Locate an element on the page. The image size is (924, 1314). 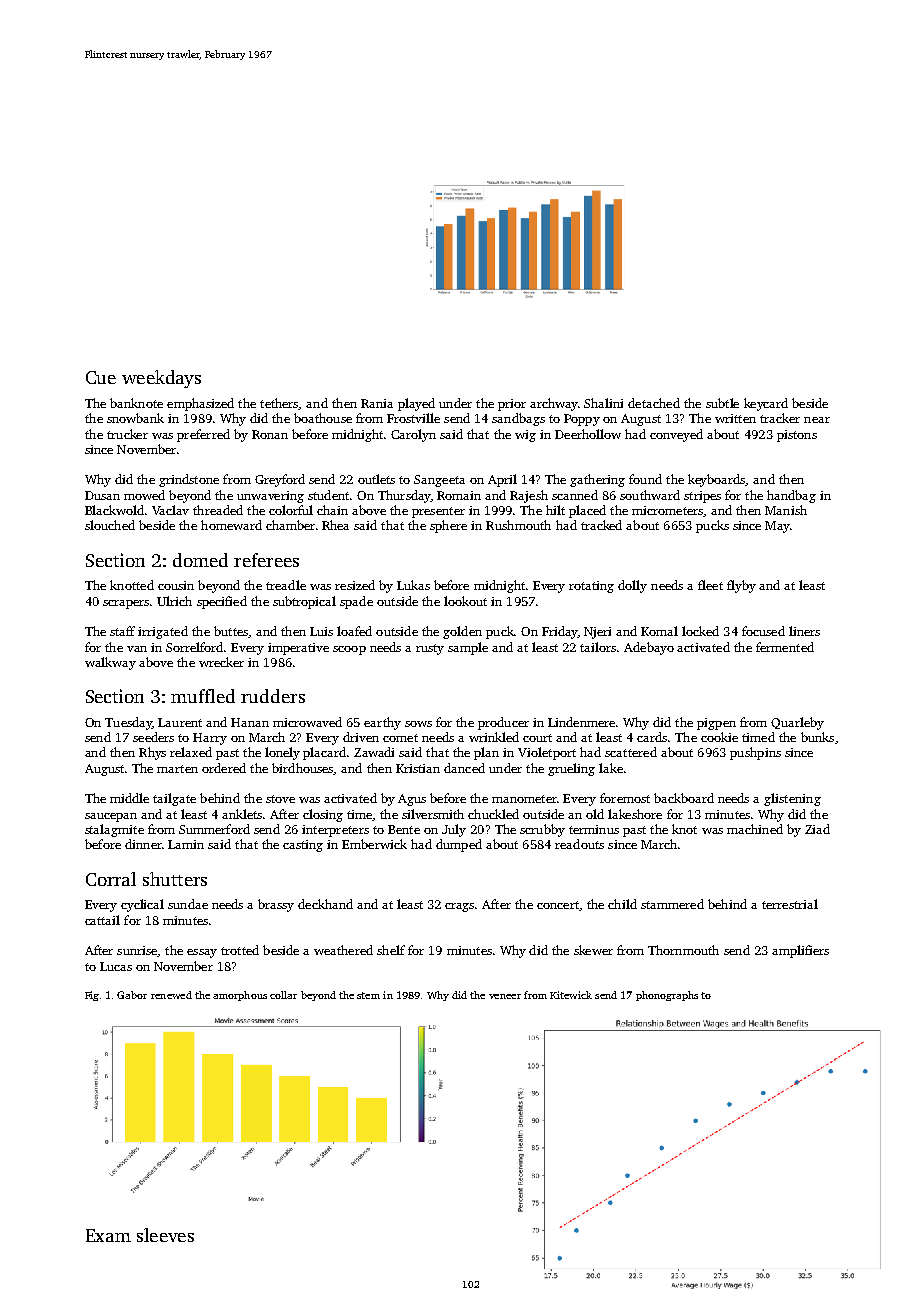
Ziad is located at coordinates (817, 829).
